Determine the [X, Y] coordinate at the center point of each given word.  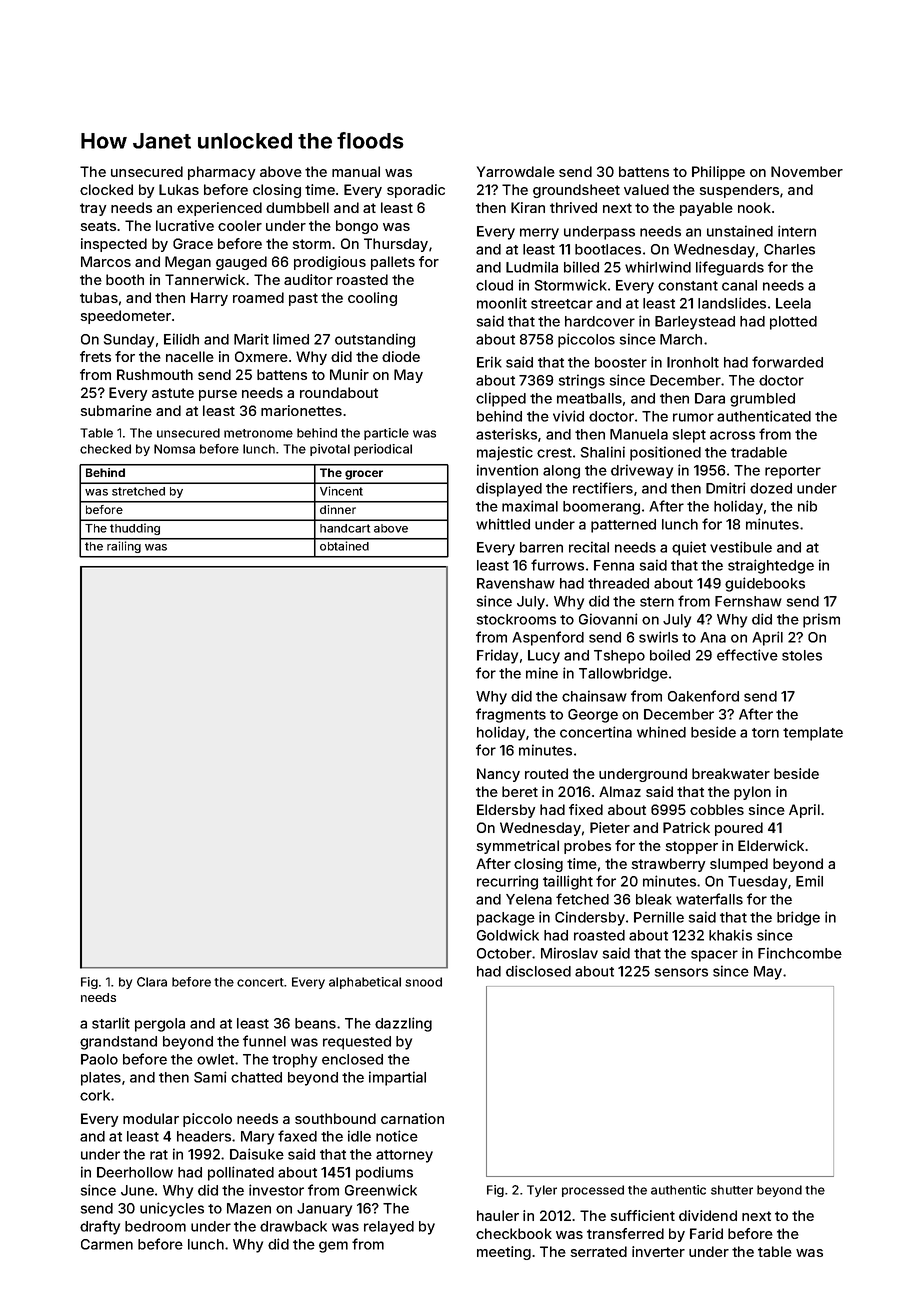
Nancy [498, 775]
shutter [732, 1190]
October [504, 953]
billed [581, 267]
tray [93, 209]
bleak [654, 899]
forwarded [787, 362]
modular [151, 1118]
